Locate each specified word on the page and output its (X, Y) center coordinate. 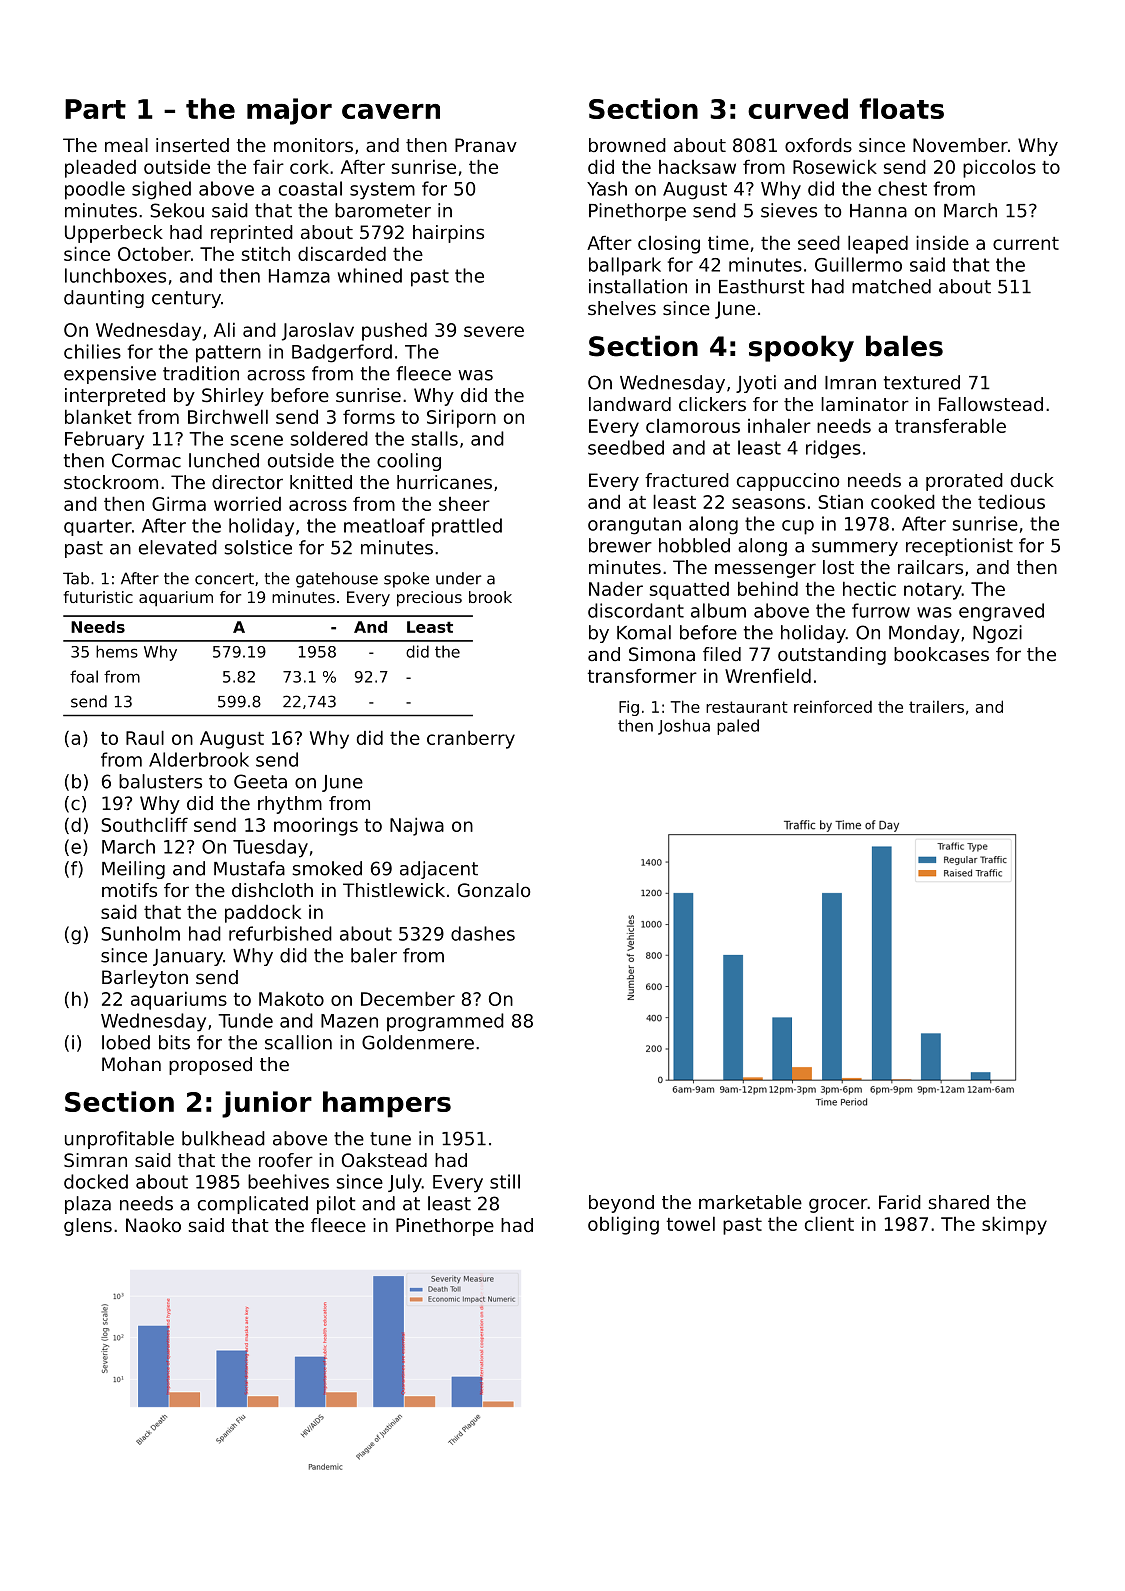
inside (942, 242)
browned (627, 145)
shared (959, 1202)
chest (902, 188)
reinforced (833, 706)
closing (669, 244)
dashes (483, 933)
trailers (936, 706)
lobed (126, 1042)
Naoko (153, 1225)
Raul (145, 737)
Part (95, 109)
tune (390, 1139)
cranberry (471, 739)
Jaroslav (318, 332)
